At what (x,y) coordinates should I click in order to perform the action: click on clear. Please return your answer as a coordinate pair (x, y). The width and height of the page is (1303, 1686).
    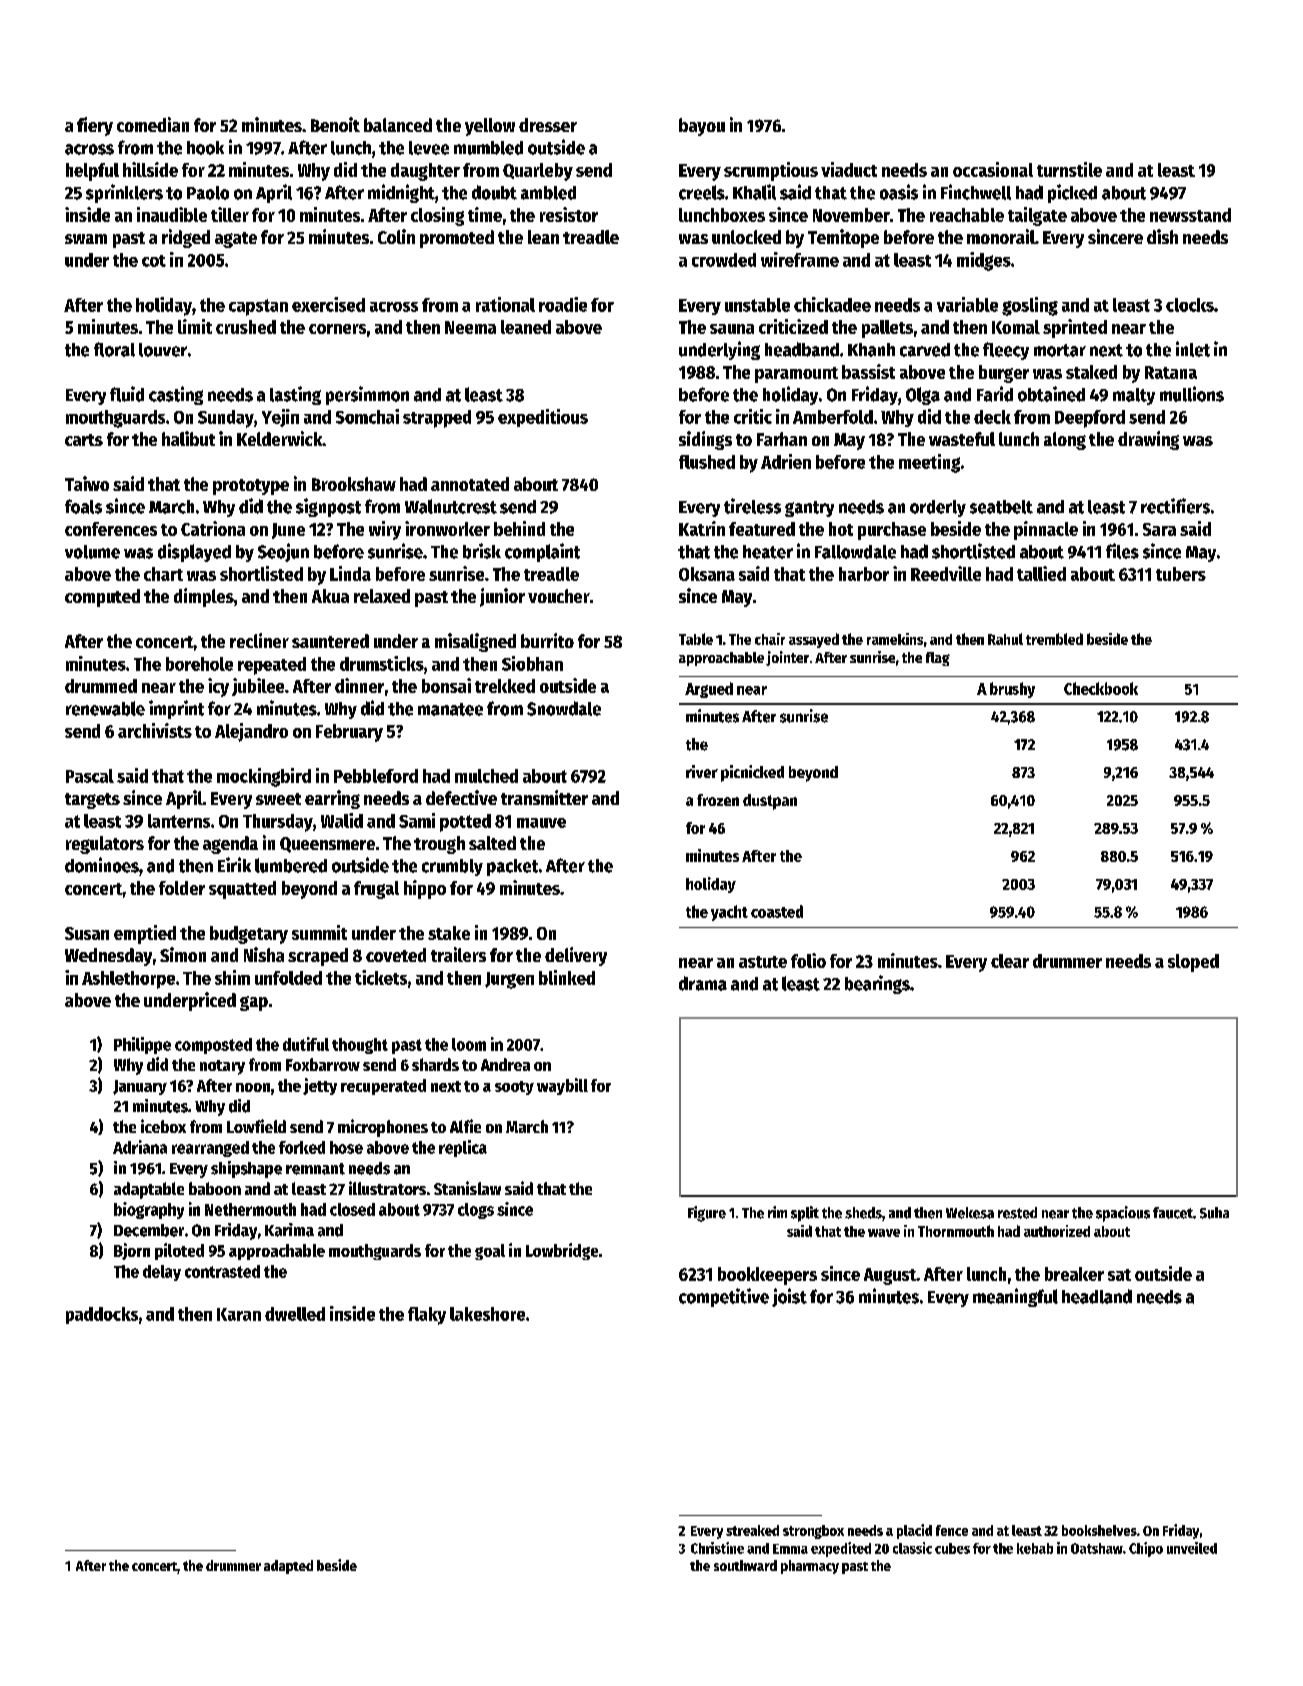
    Looking at the image, I should click on (1010, 961).
